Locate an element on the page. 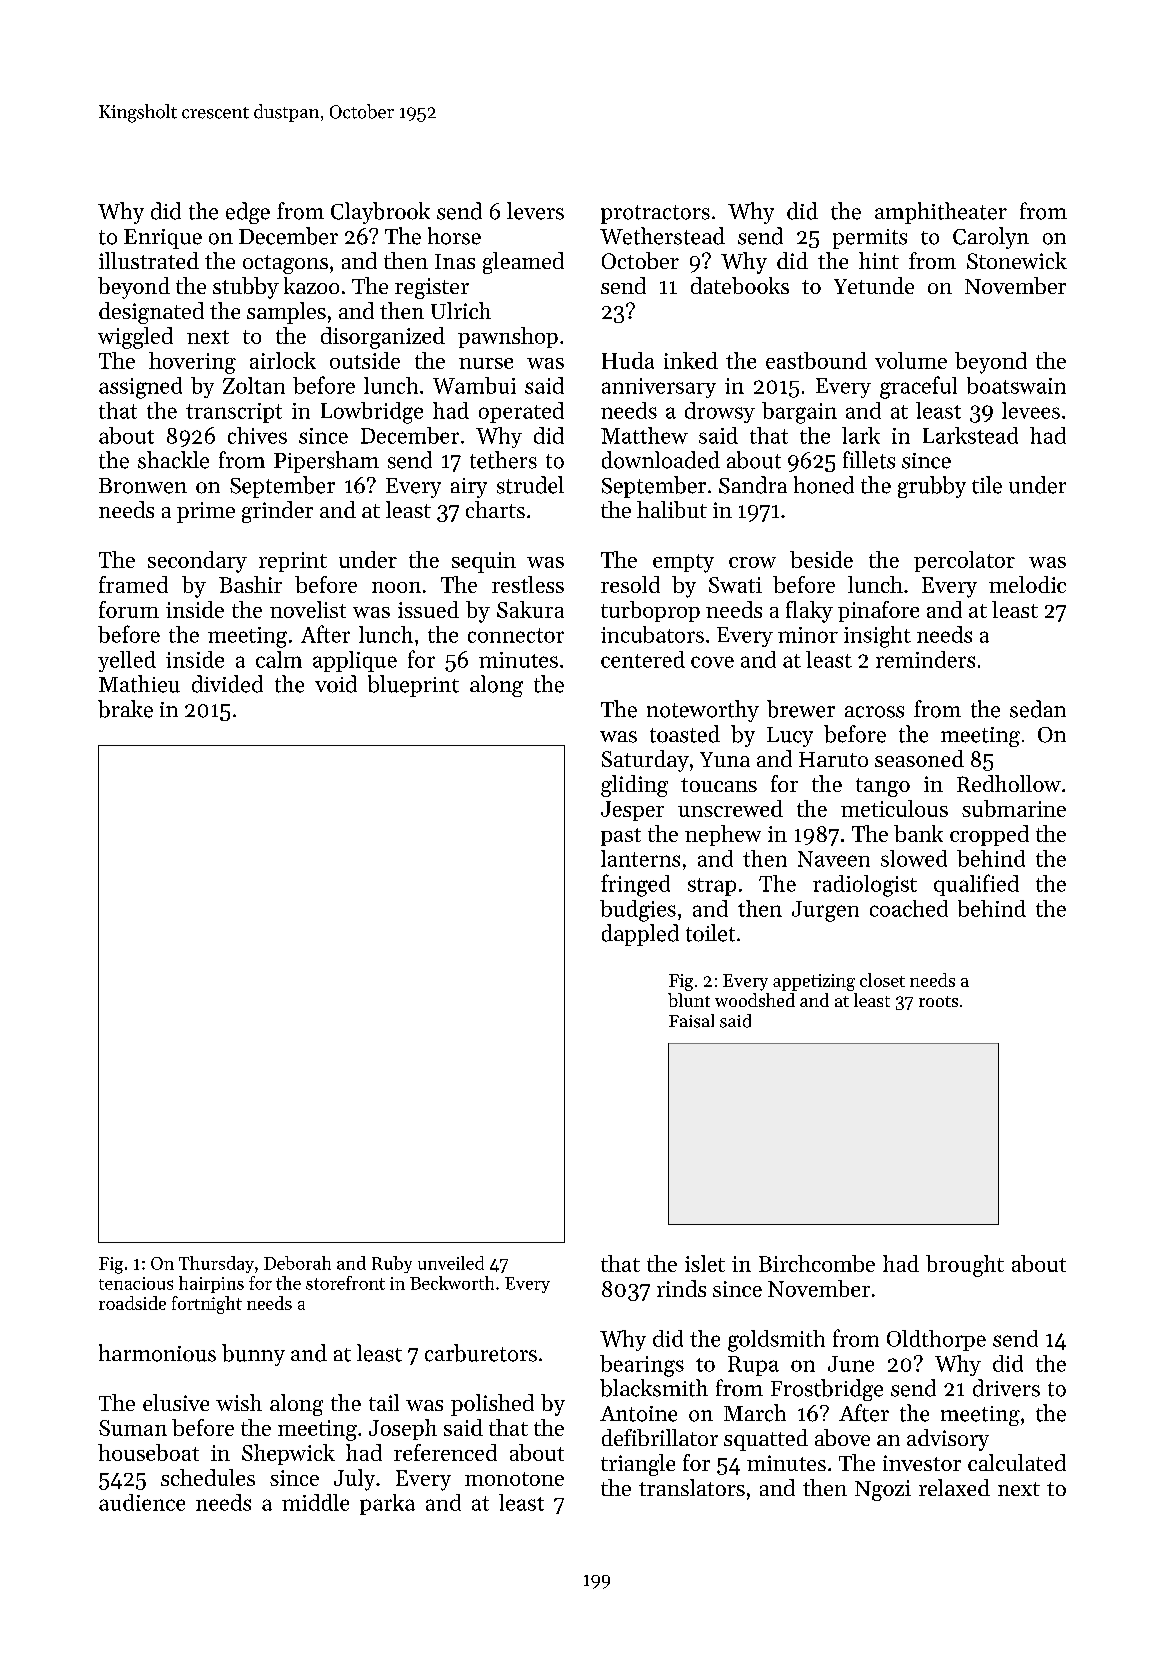  islet is located at coordinates (705, 1263).
